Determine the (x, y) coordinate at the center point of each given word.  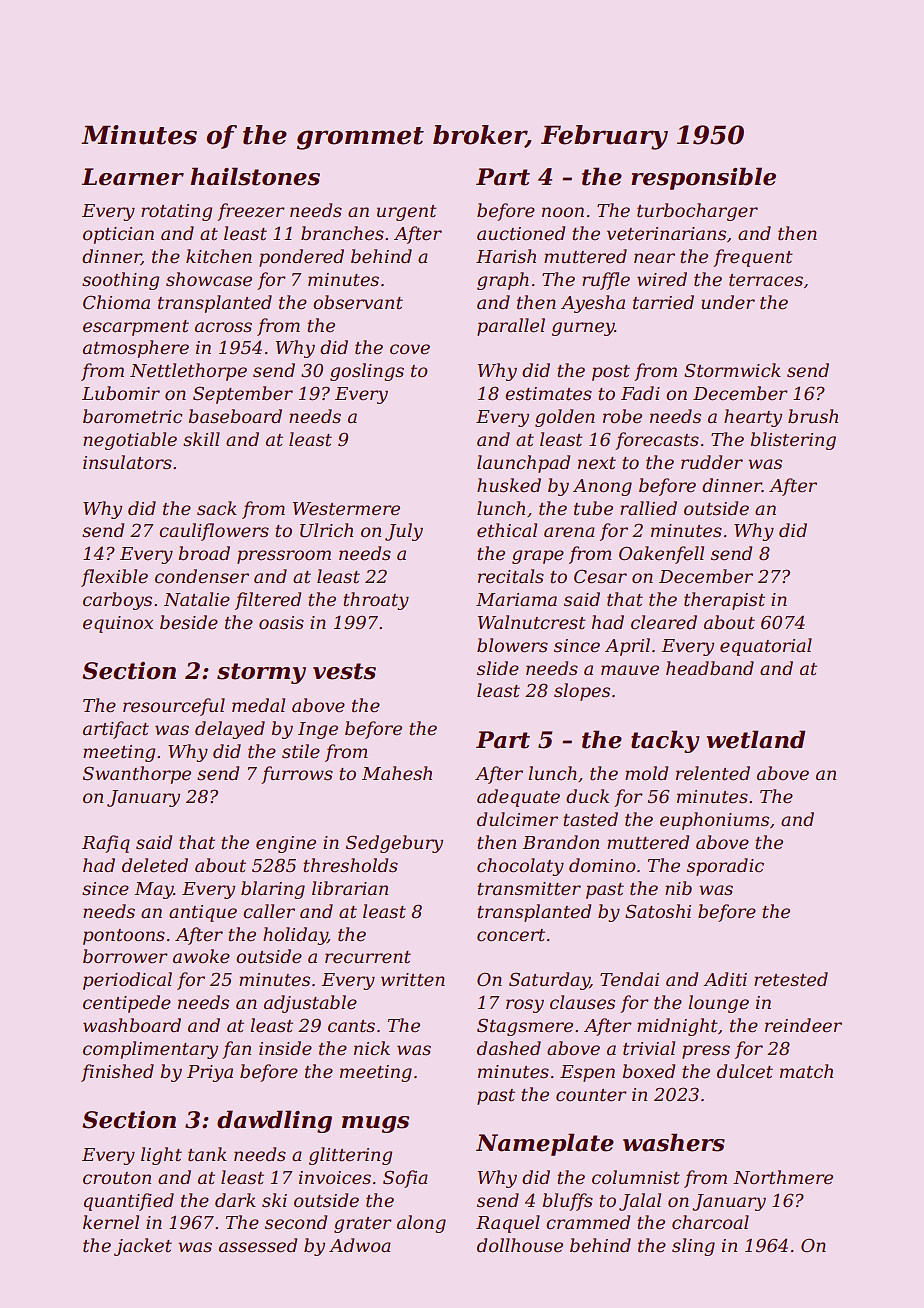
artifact (116, 730)
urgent (407, 213)
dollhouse (520, 1245)
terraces (766, 280)
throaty (376, 601)
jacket (143, 1247)
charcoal (710, 1222)
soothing (120, 281)
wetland (756, 739)
